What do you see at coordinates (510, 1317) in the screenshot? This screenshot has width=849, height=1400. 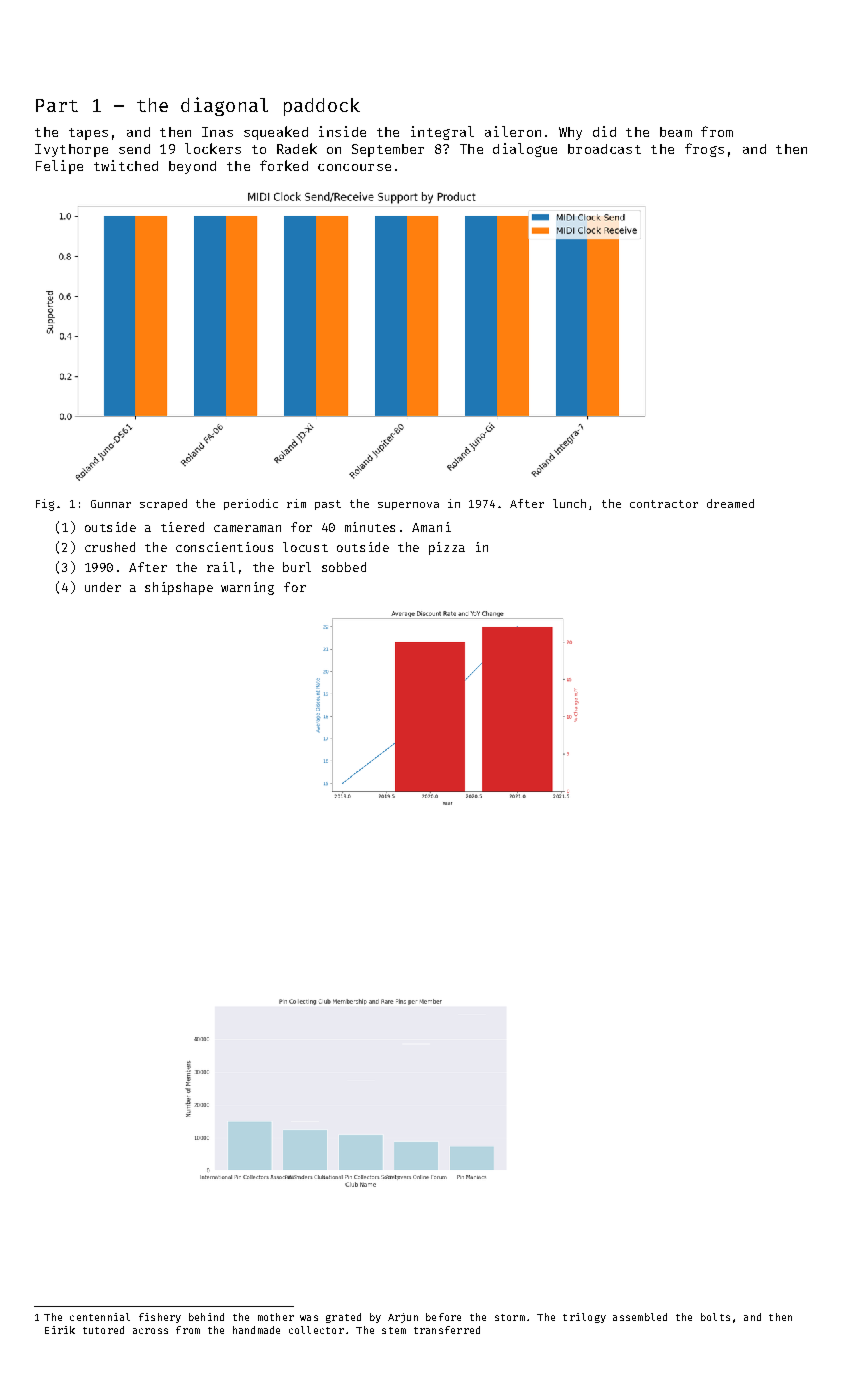 I see `storm` at bounding box center [510, 1317].
